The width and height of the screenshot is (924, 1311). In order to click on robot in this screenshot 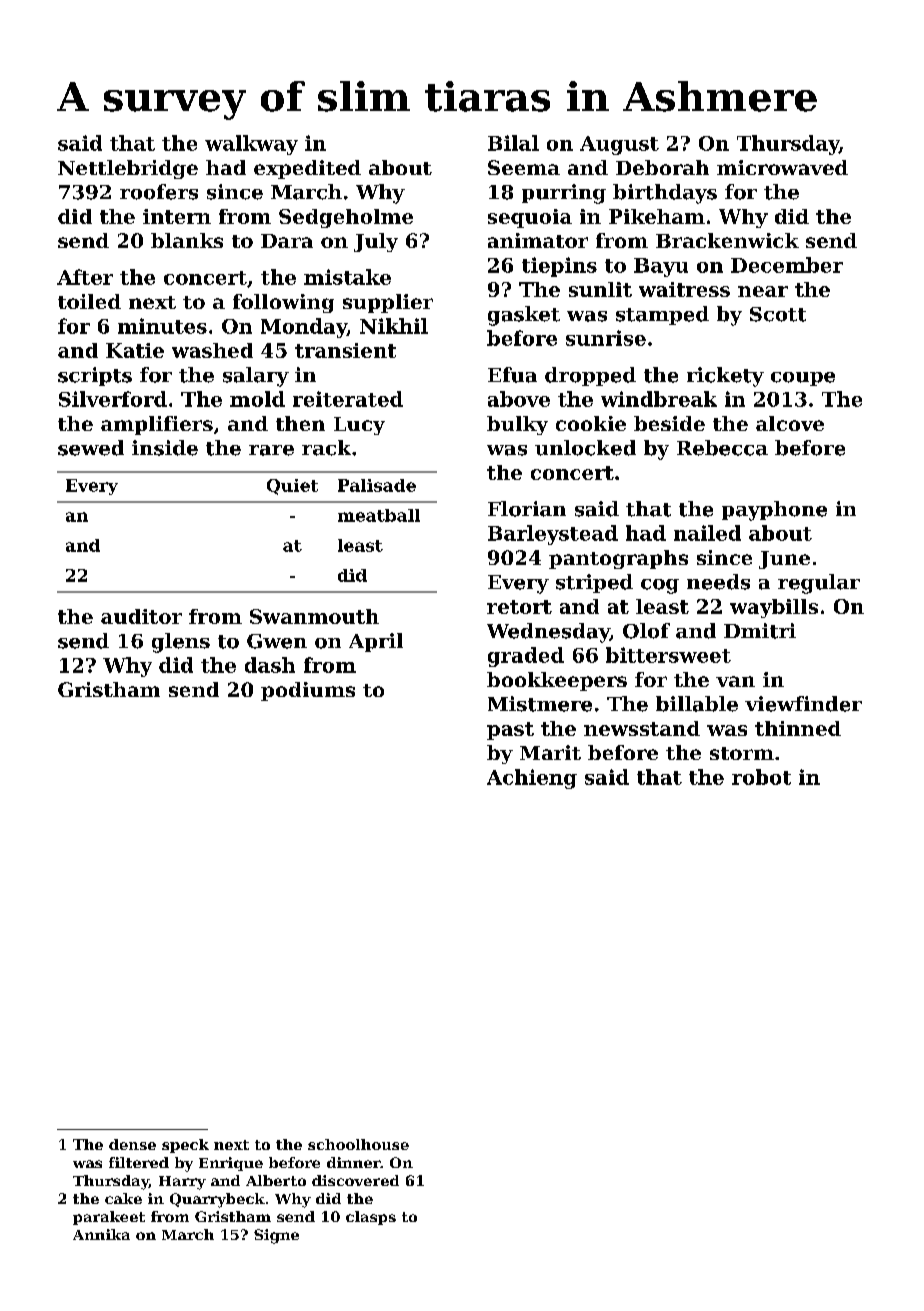, I will do `click(761, 777)`.
